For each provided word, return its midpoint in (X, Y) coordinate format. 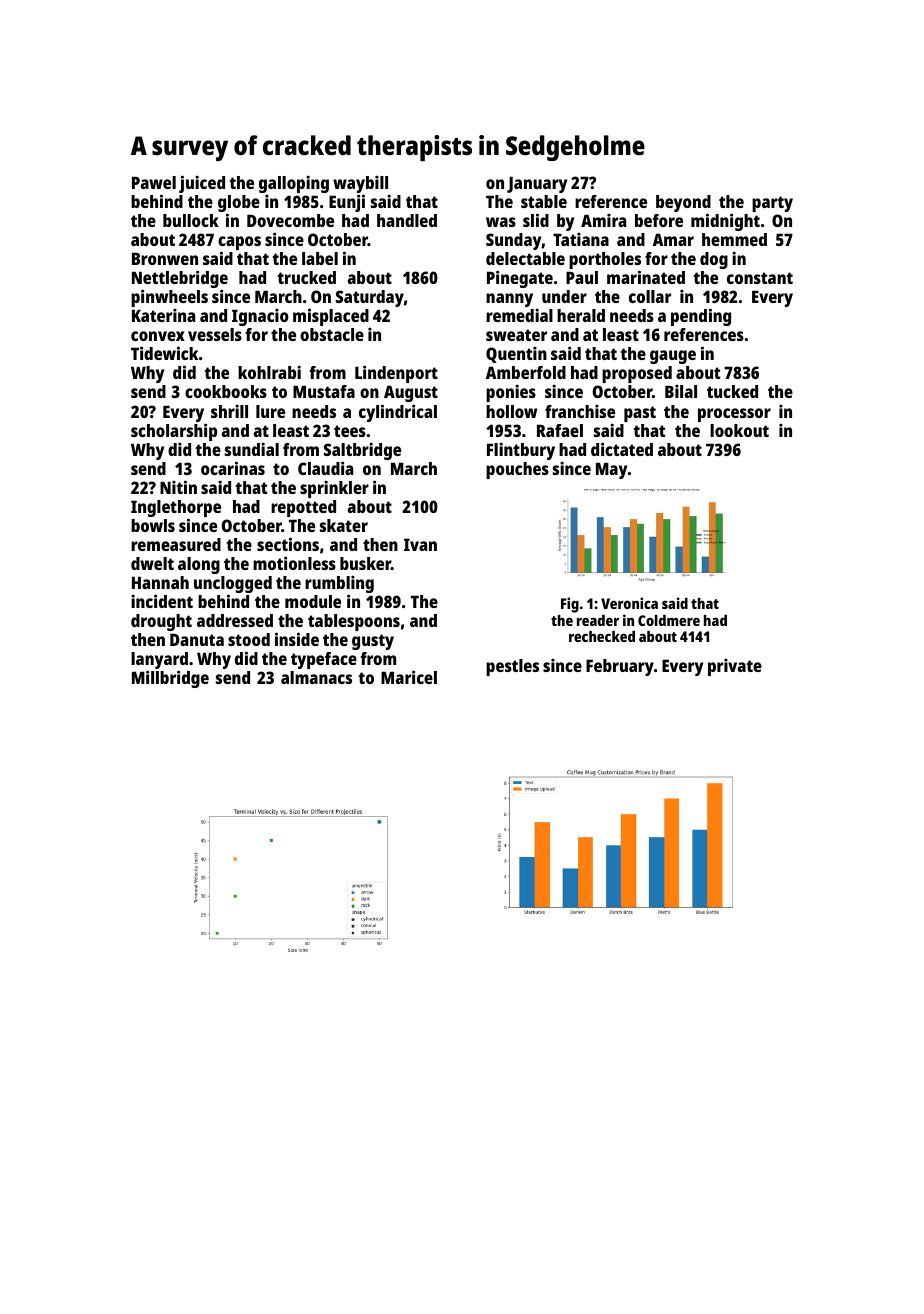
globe (239, 204)
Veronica (629, 603)
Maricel (409, 677)
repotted (303, 508)
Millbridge (170, 679)
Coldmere (669, 620)
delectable (525, 258)
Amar (673, 239)
